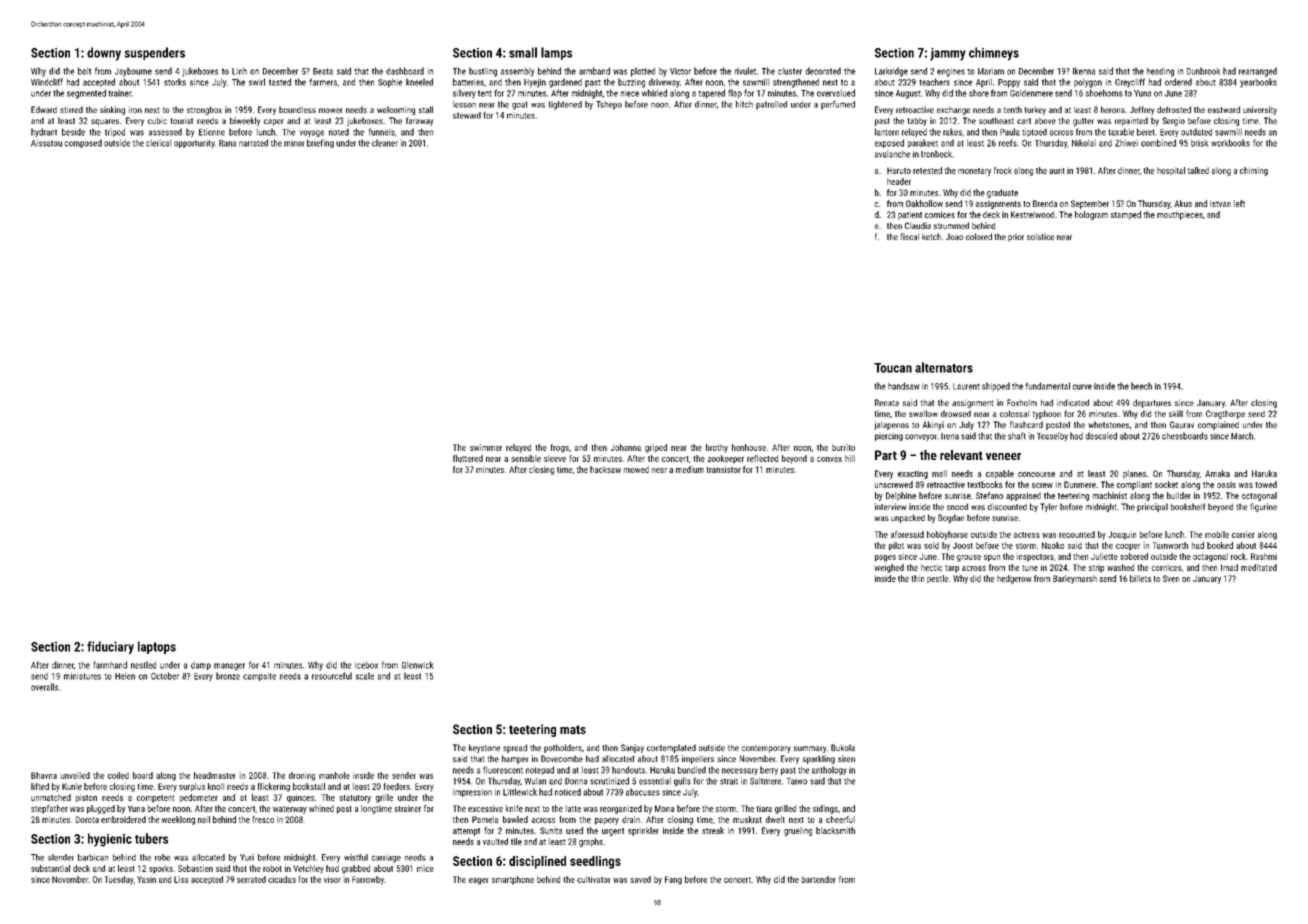 Image resolution: width=1308 pixels, height=924 pixels. Describe the element at coordinates (1180, 215) in the document. I see `mouthpieces` at that location.
